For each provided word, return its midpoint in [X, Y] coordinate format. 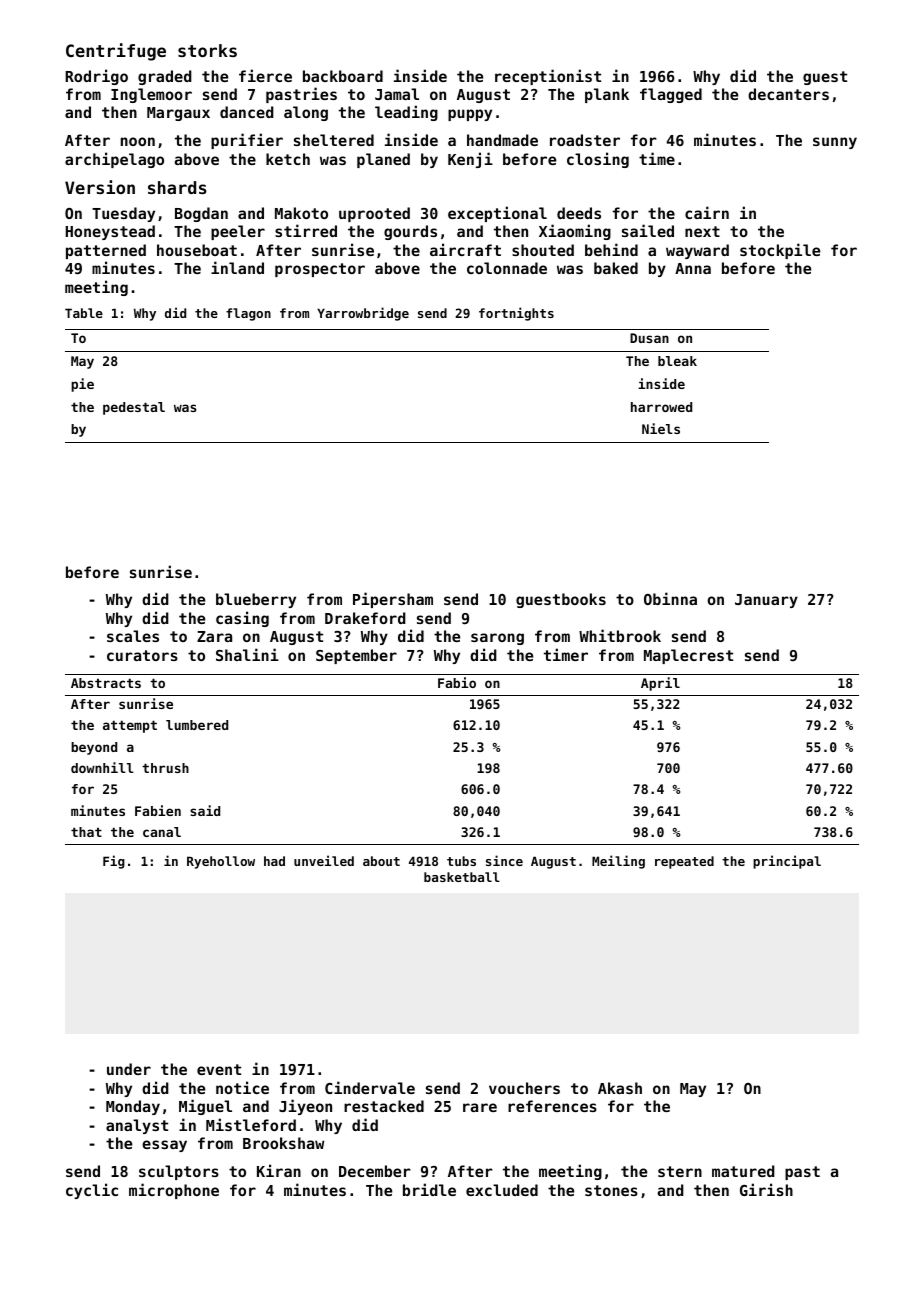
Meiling [618, 862]
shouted [543, 250]
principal [787, 862]
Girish [766, 1189]
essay [164, 1146]
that [86, 832]
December [375, 1171]
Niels [661, 428]
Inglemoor [151, 95]
